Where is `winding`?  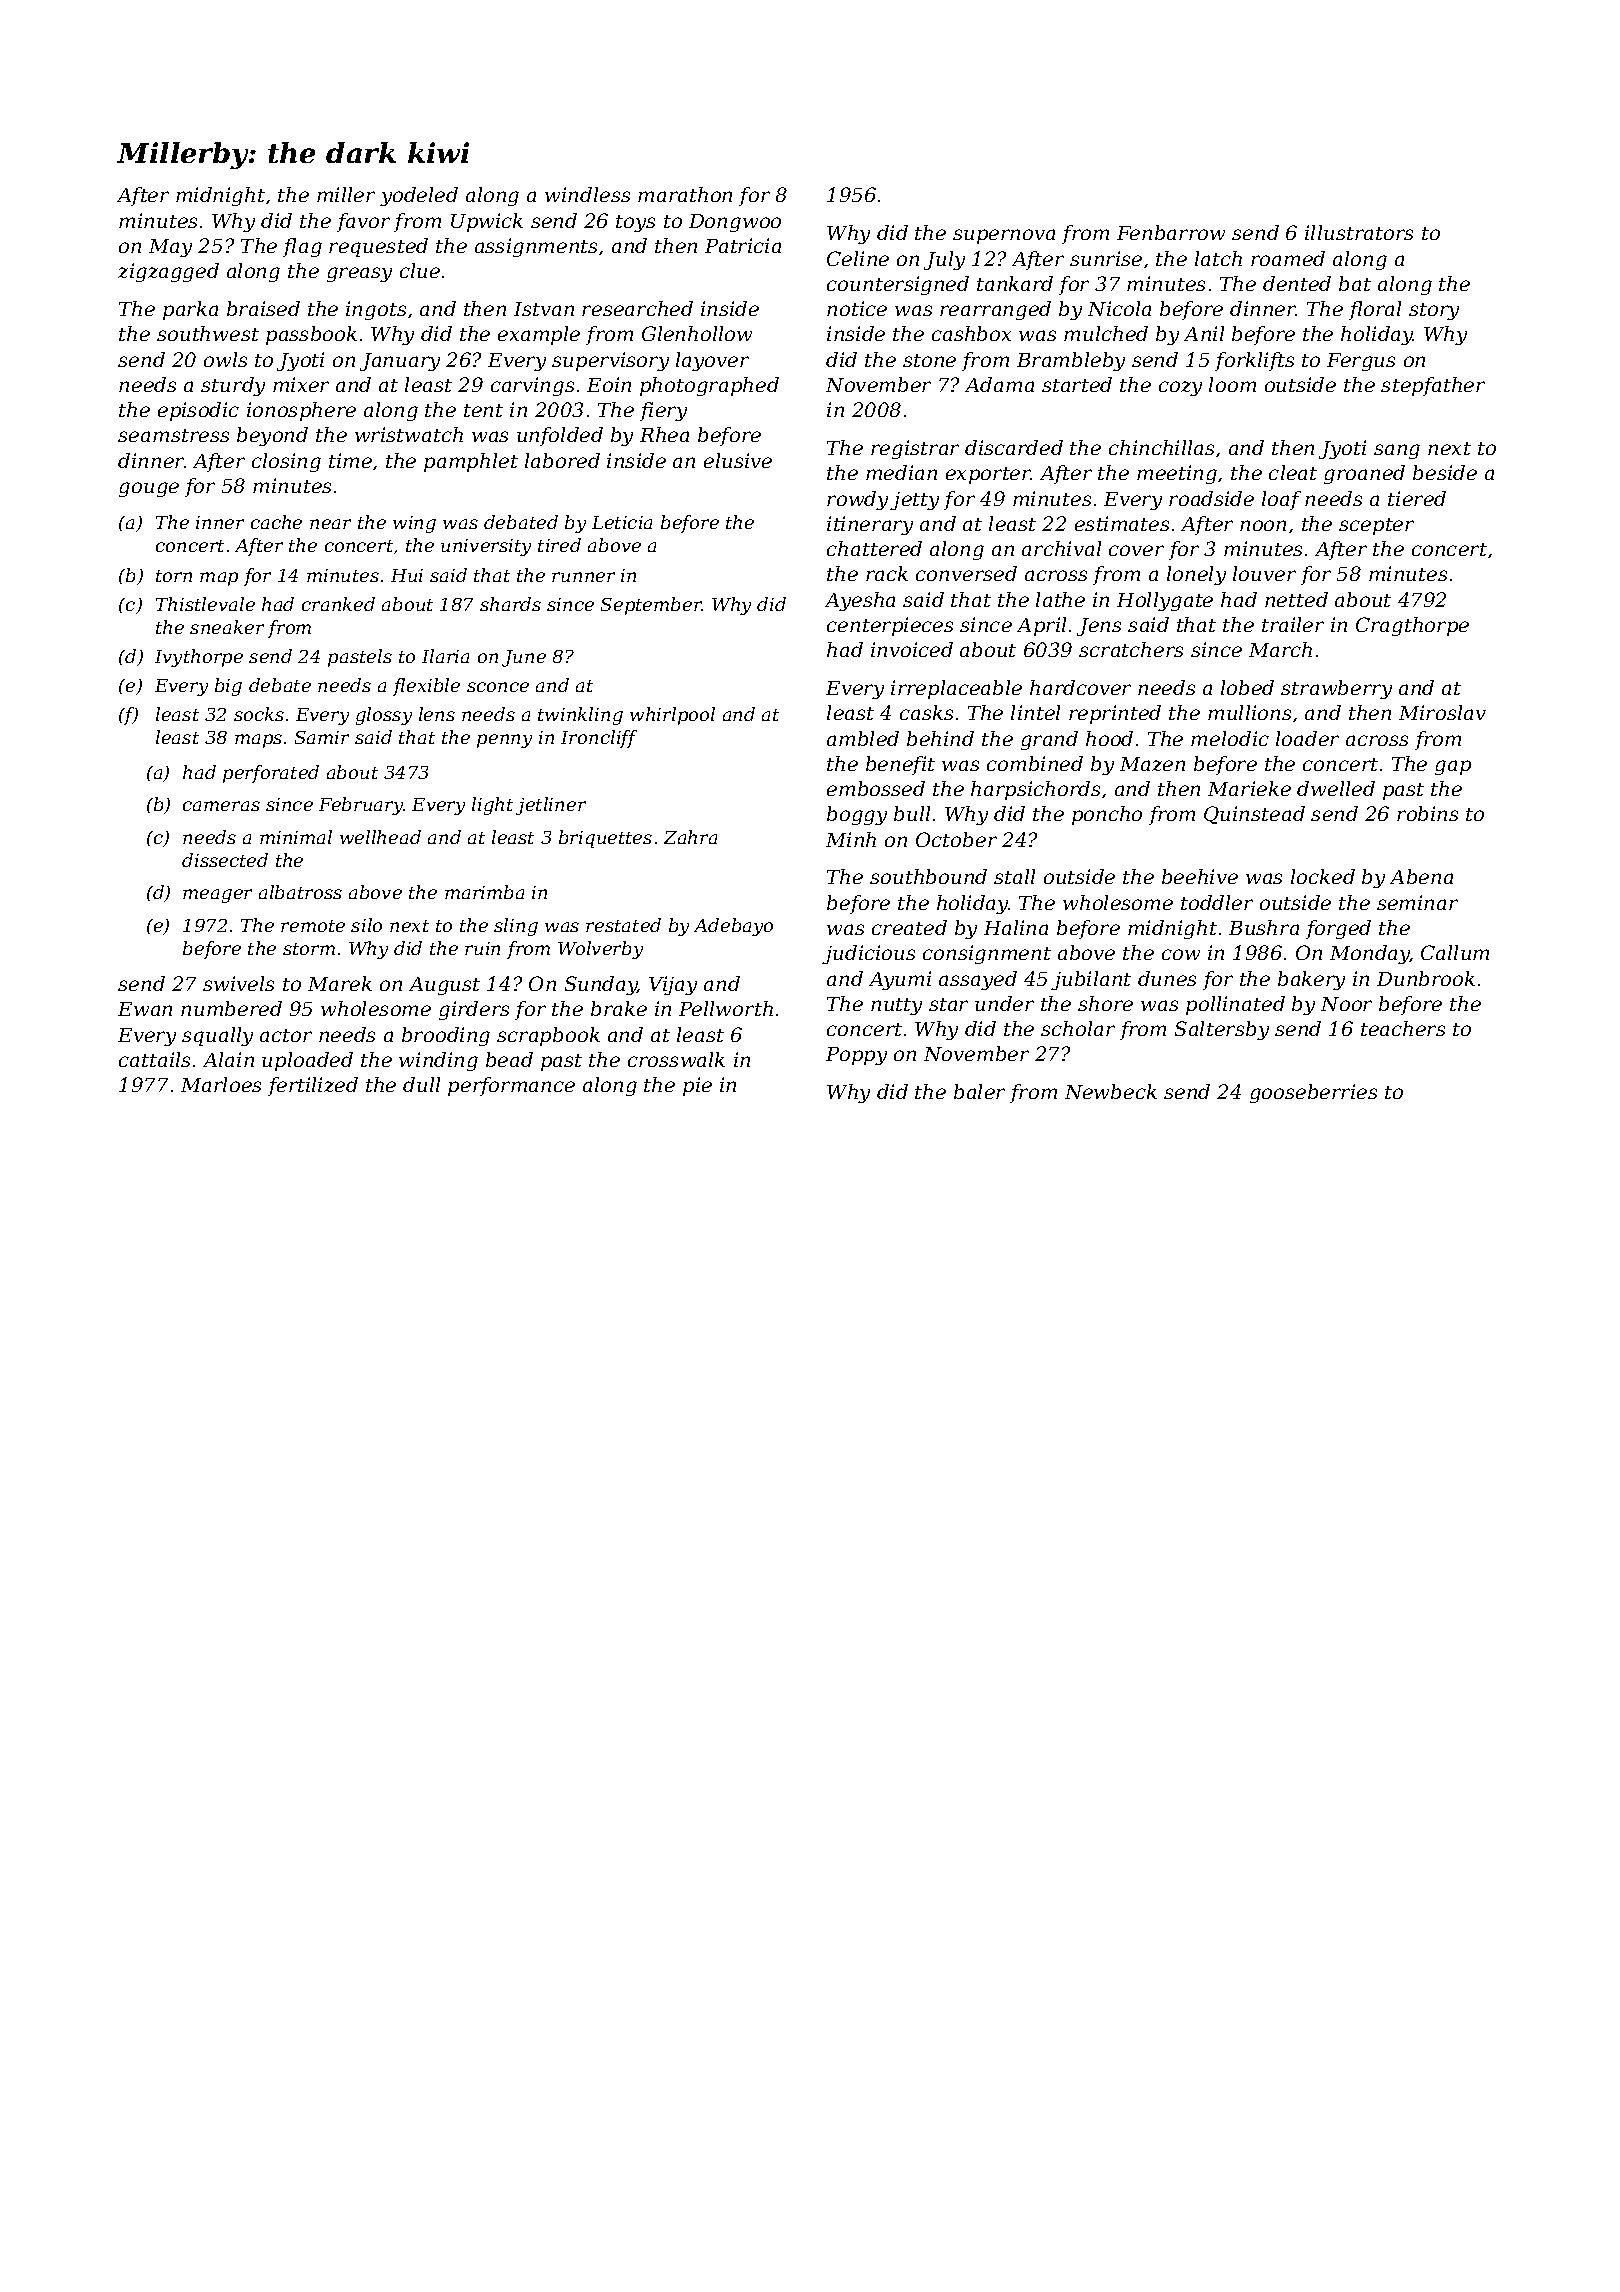
winding is located at coordinates (438, 1061).
